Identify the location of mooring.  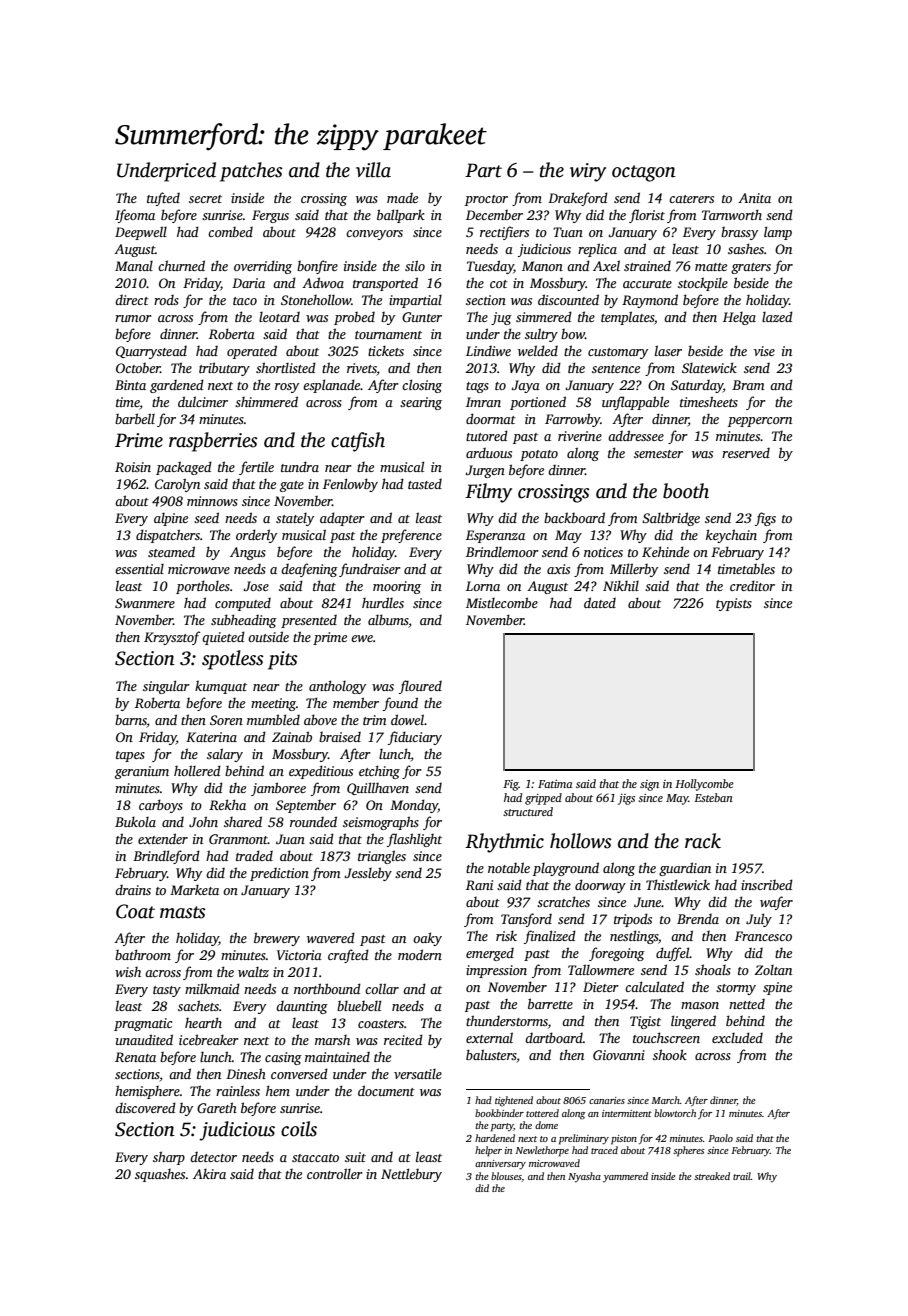
(397, 587).
